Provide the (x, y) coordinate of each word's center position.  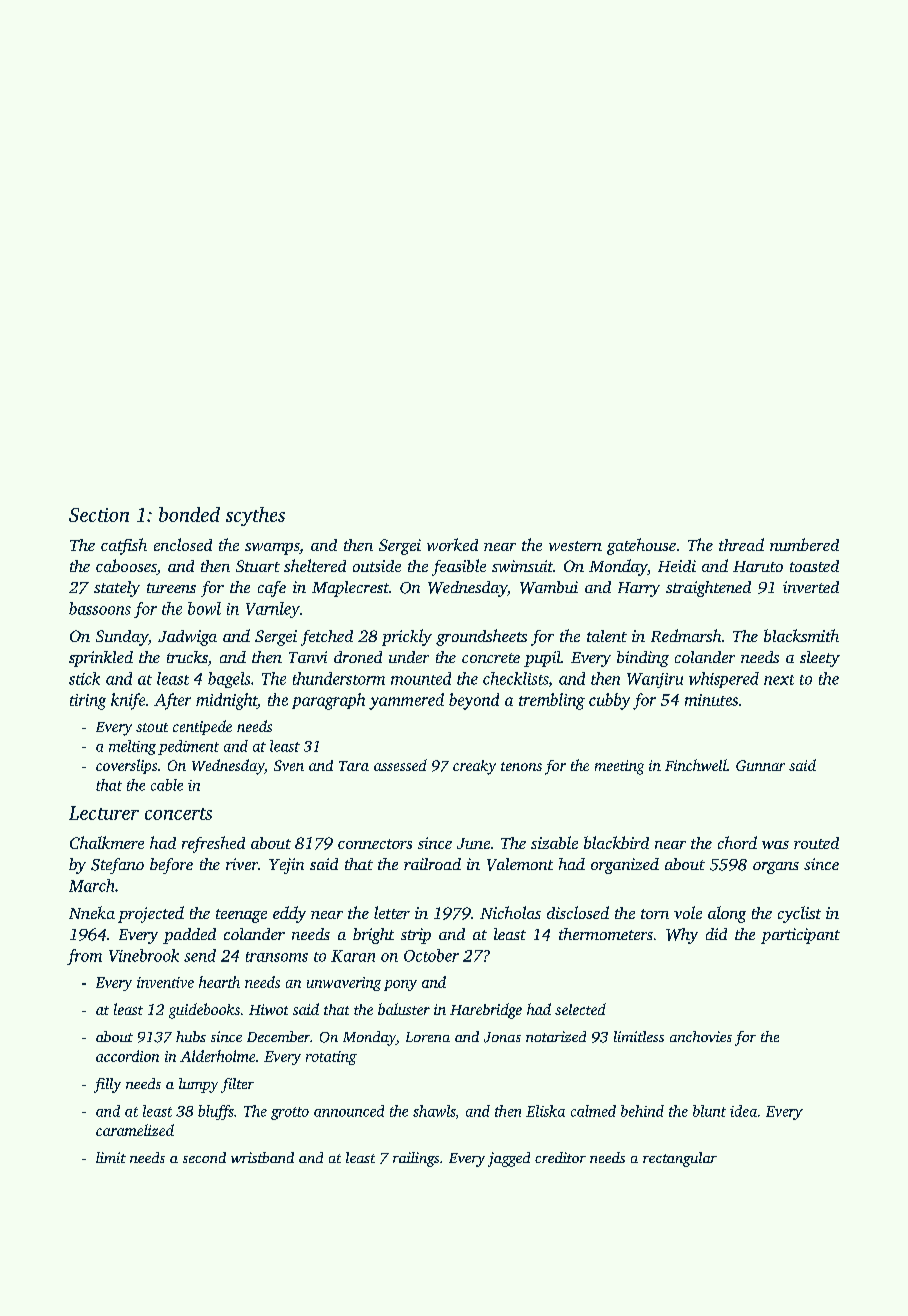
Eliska (545, 1111)
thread (741, 544)
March (91, 885)
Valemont (520, 864)
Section (99, 515)
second (204, 1157)
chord (737, 842)
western (575, 546)
